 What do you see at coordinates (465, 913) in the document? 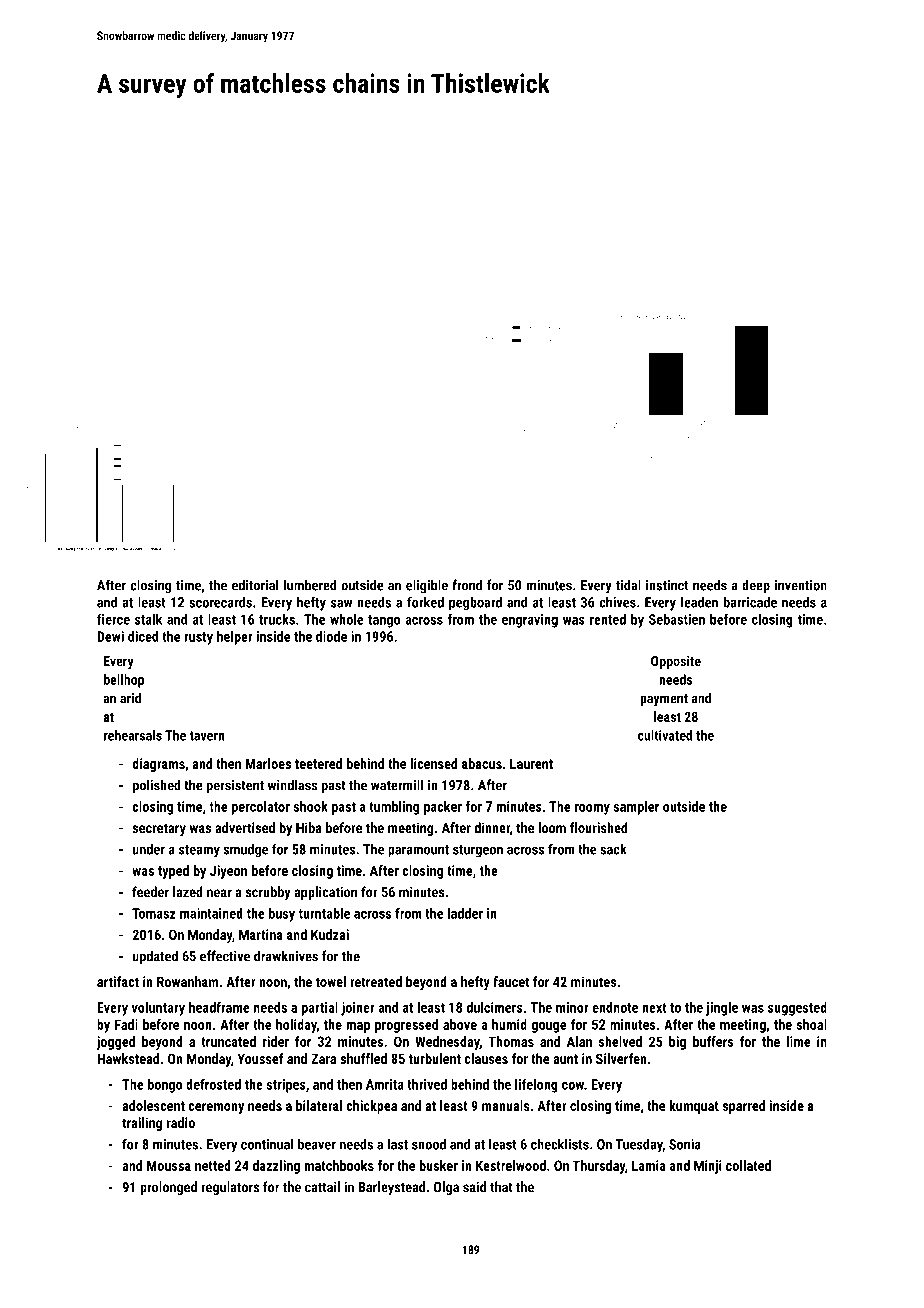
I see `ladder` at bounding box center [465, 913].
